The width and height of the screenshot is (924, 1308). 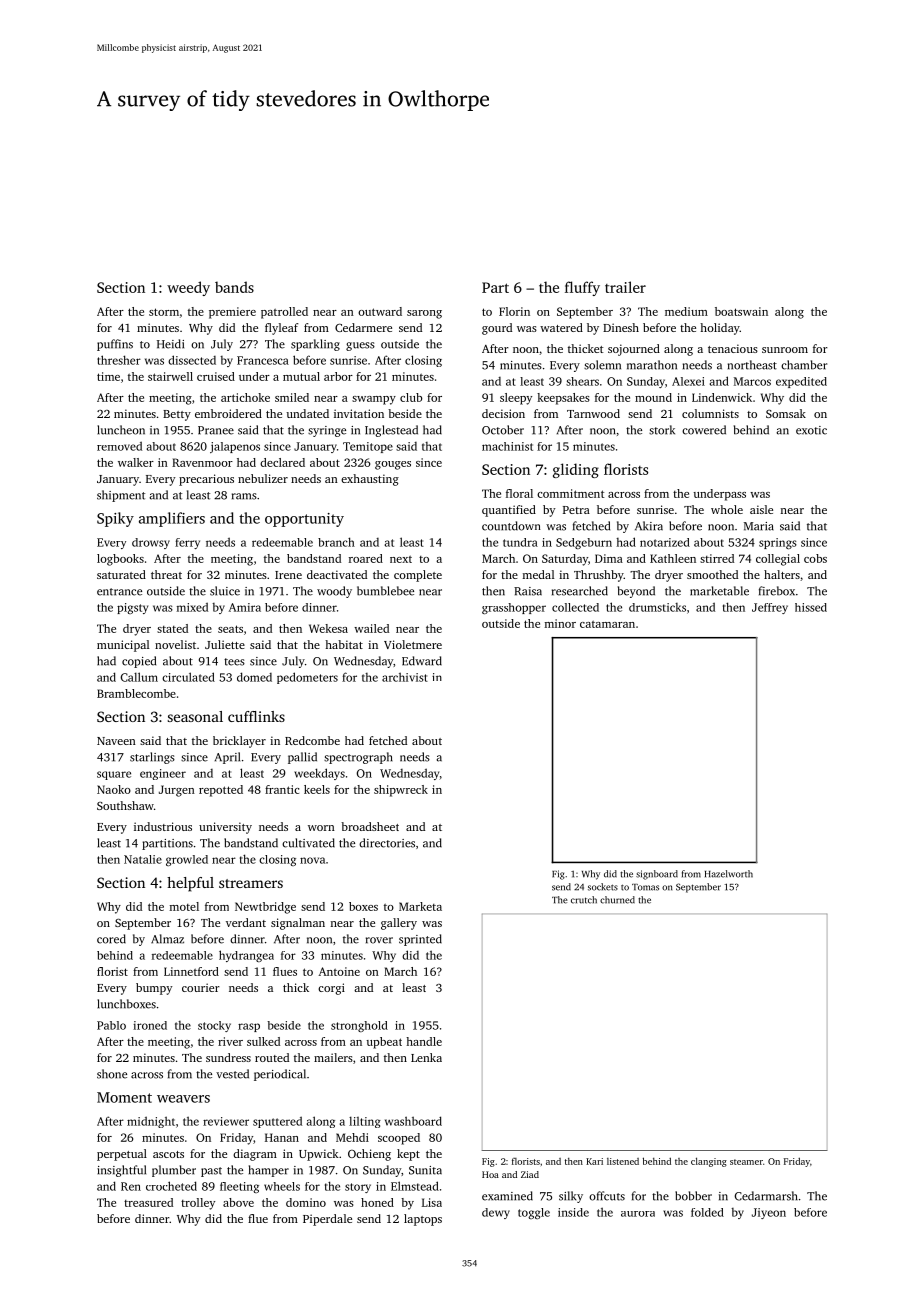 What do you see at coordinates (232, 313) in the screenshot?
I see `premiere` at bounding box center [232, 313].
